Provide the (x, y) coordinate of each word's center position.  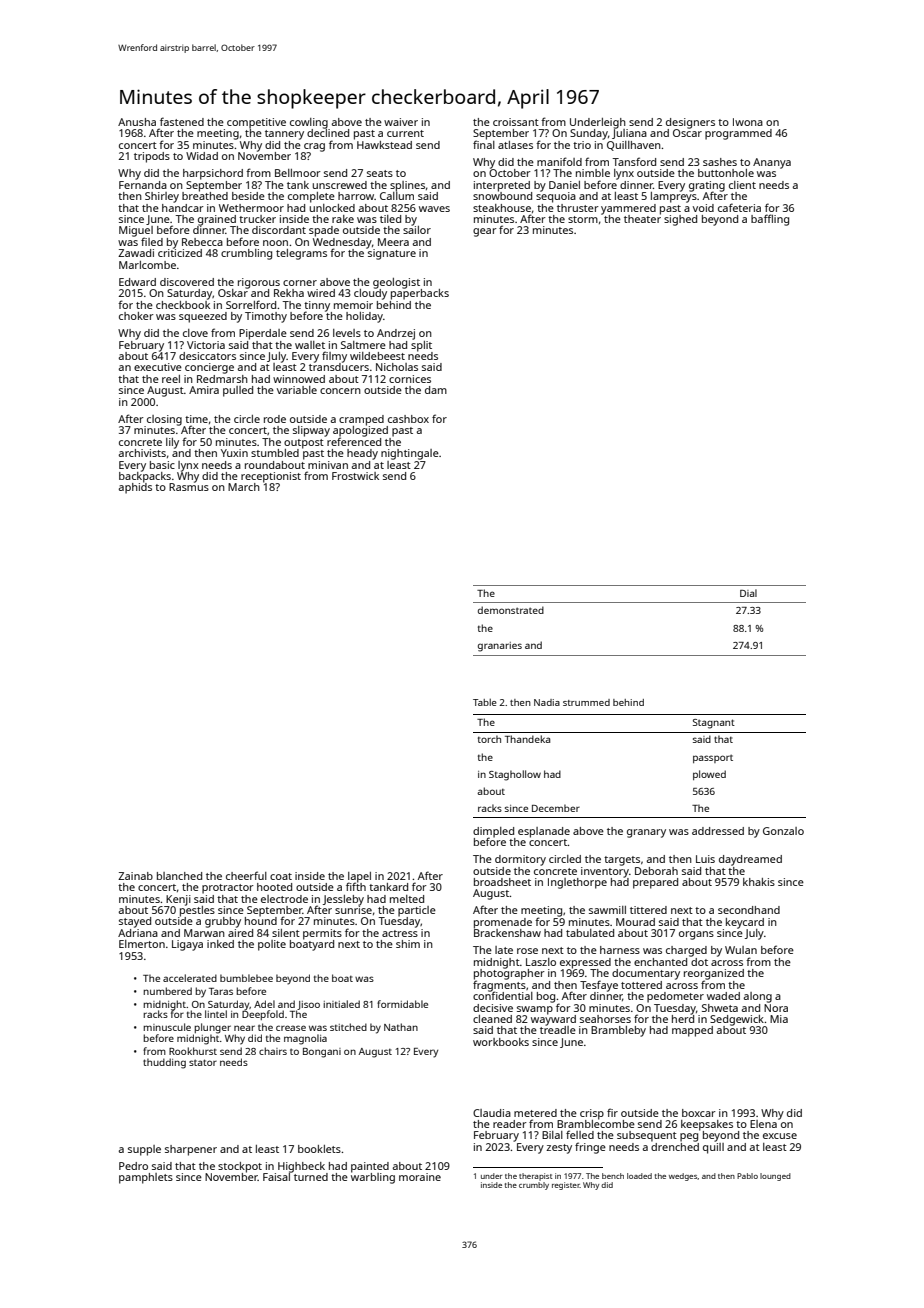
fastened (182, 121)
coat (281, 876)
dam (436, 390)
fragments (499, 986)
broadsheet (502, 882)
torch (489, 739)
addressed (718, 831)
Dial (748, 593)
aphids (135, 488)
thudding (164, 1063)
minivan (328, 465)
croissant (516, 122)
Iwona (748, 122)
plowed (709, 775)
